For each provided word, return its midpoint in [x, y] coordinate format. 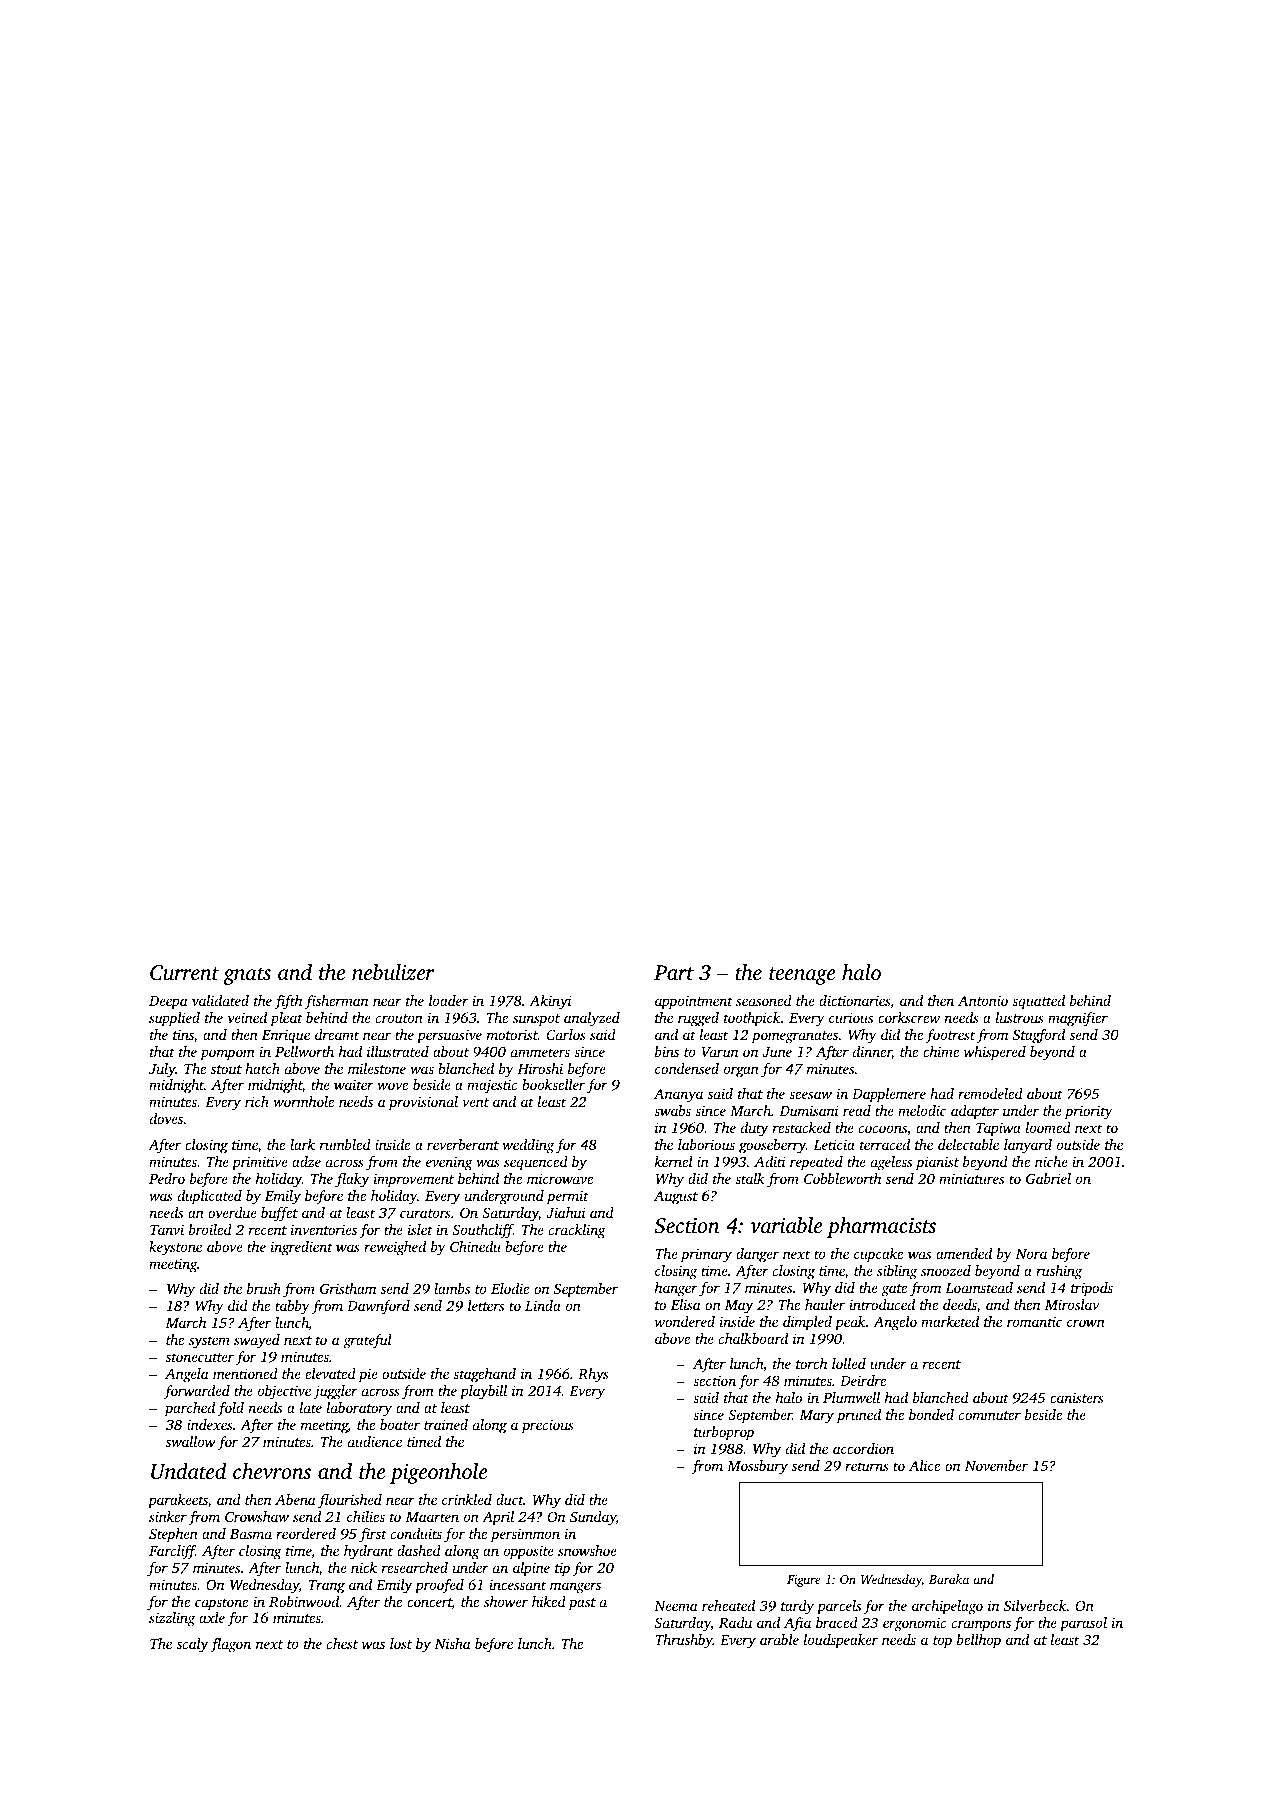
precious [548, 1426]
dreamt [337, 1034]
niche [1051, 1161]
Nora [1031, 1254]
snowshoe [587, 1550]
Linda [543, 1305]
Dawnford [378, 1307]
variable [786, 1225]
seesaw [810, 1095]
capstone [221, 1604]
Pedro [167, 1178]
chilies [366, 1516]
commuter [990, 1415]
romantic [1034, 1321]
